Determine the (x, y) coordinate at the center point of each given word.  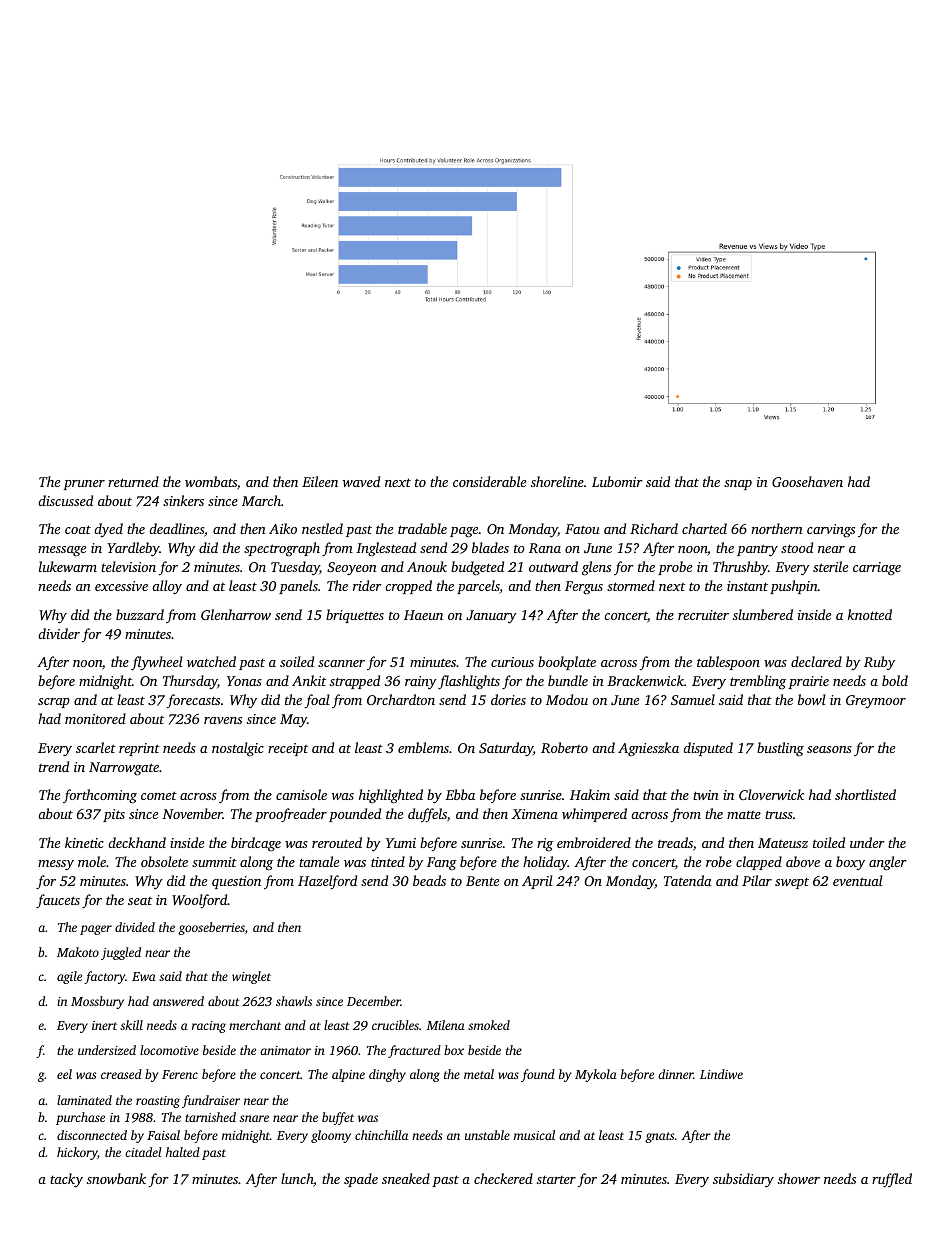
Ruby (879, 663)
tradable (422, 528)
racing (209, 1027)
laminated (84, 1100)
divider (59, 633)
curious (512, 662)
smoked (489, 1025)
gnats (659, 1137)
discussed (65, 500)
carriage (877, 569)
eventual (858, 880)
